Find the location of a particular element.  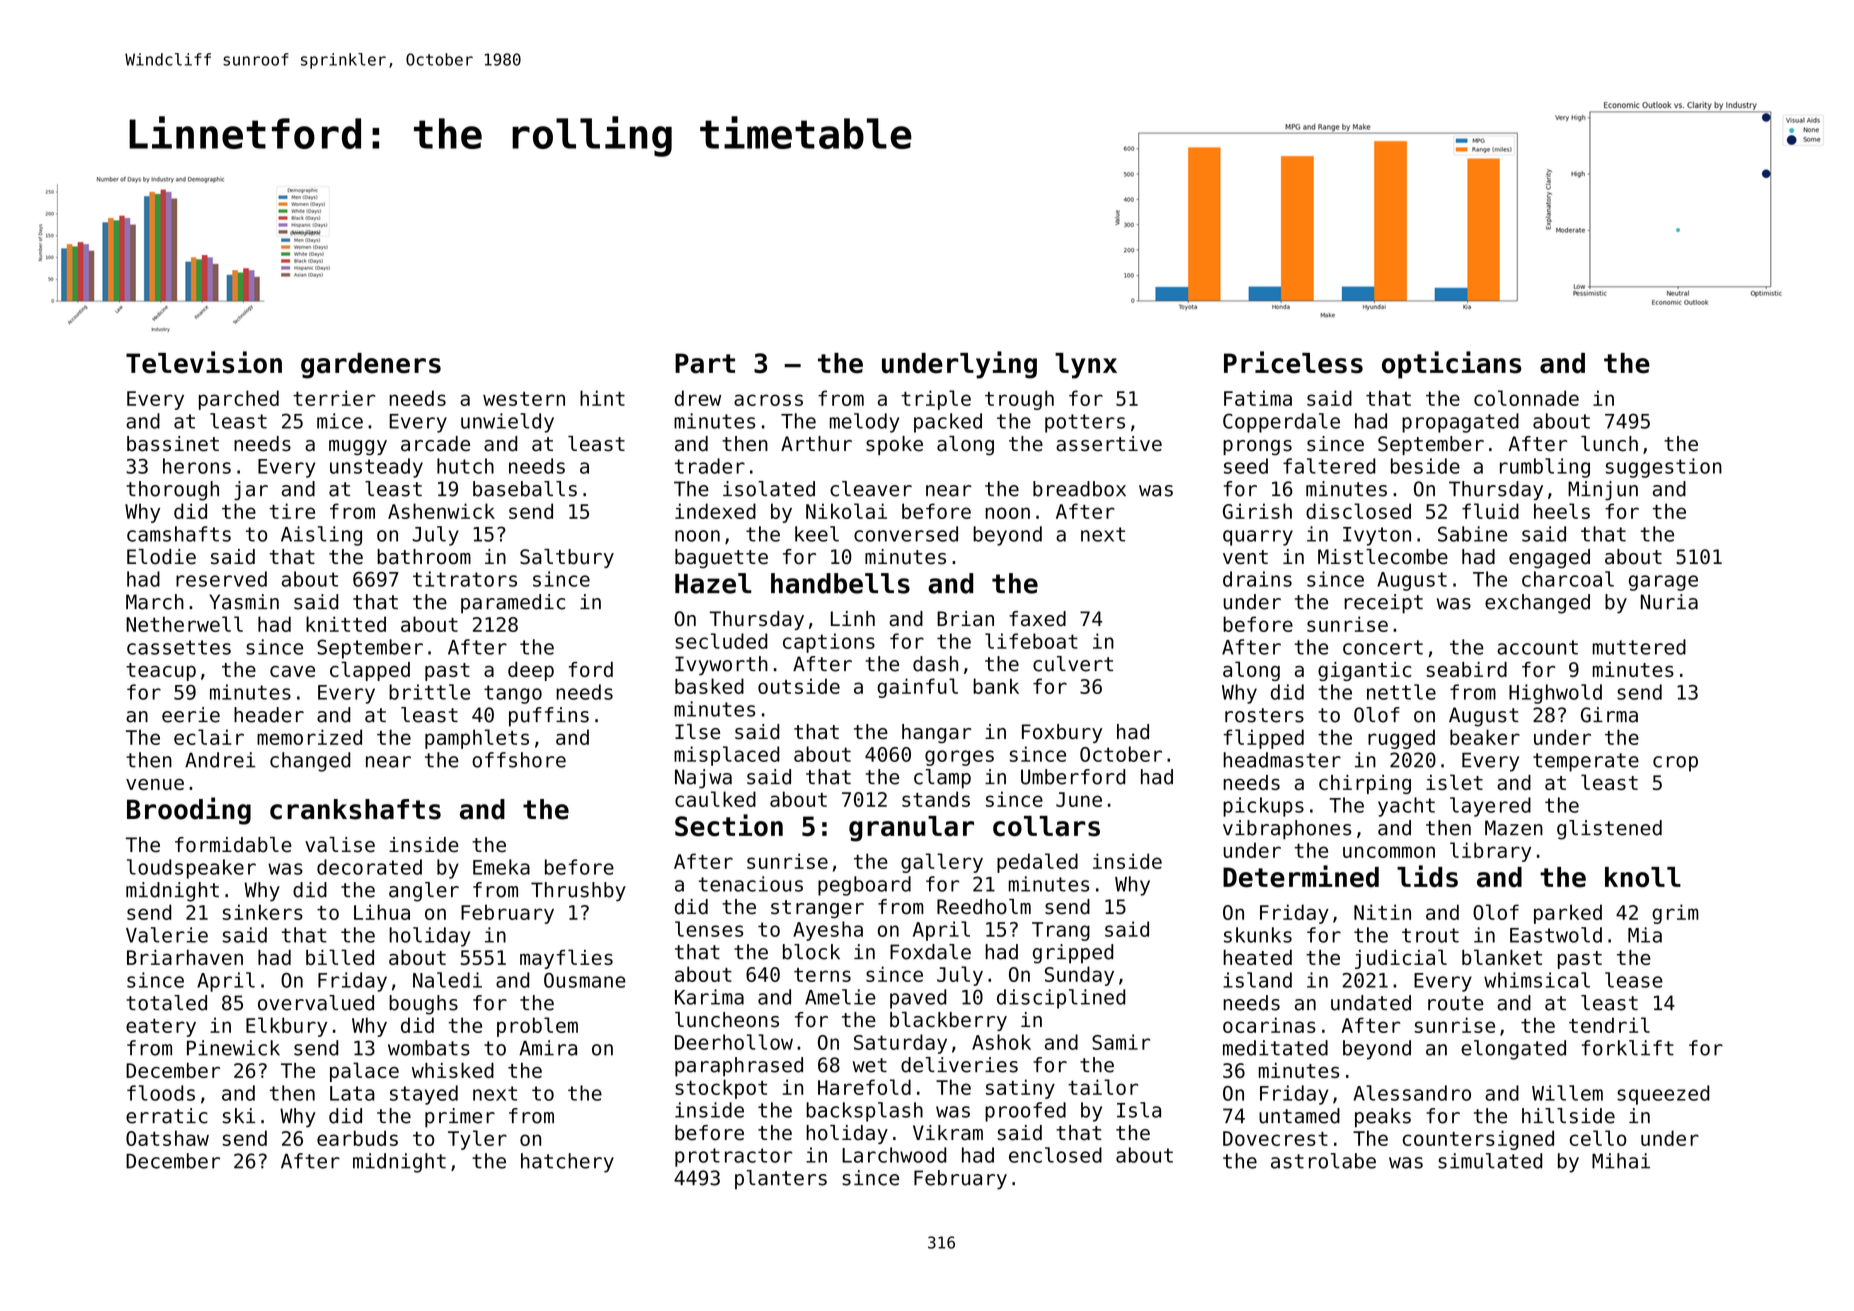

Television is located at coordinates (204, 362).
